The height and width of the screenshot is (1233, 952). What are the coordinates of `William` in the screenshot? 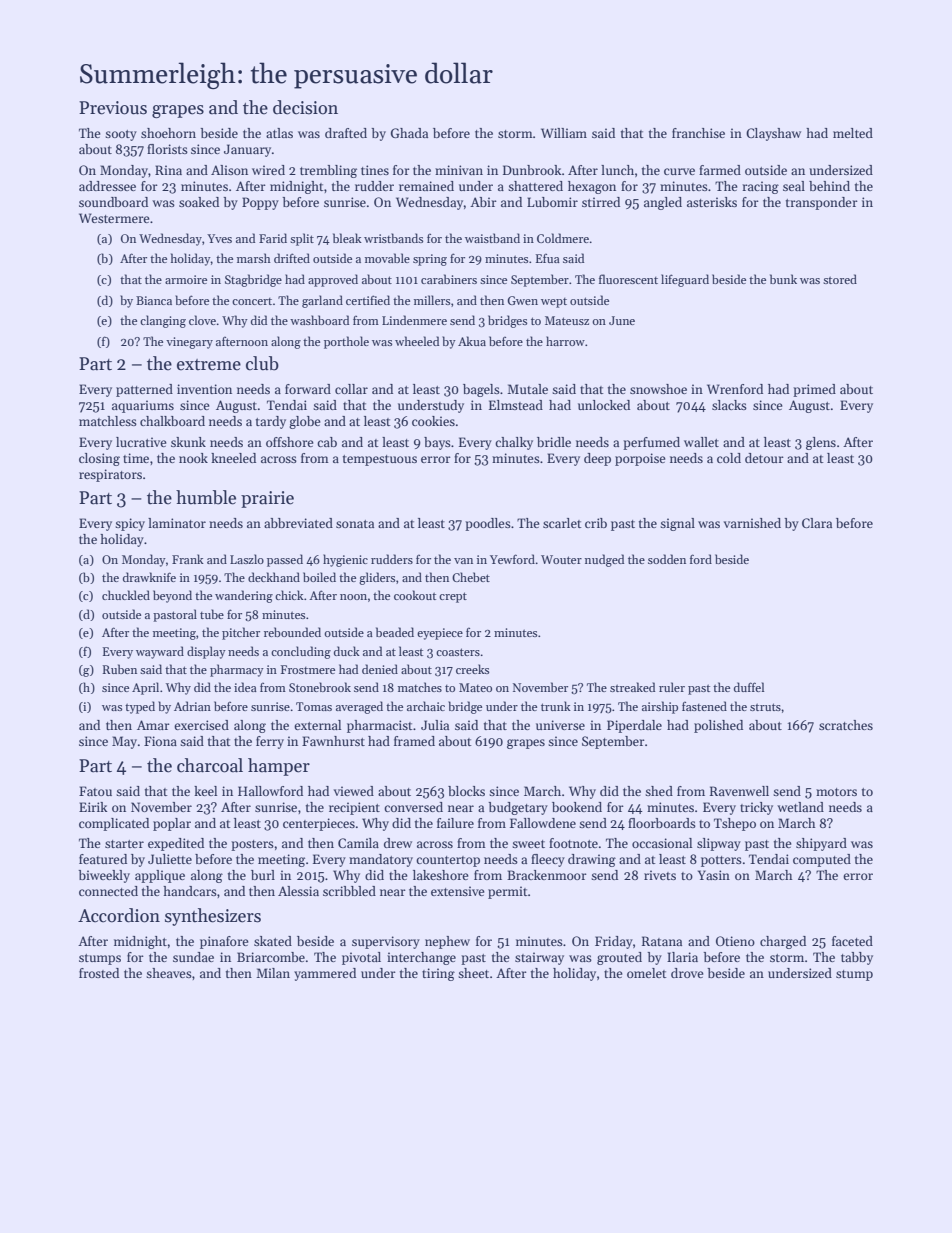 It's located at (564, 133).
